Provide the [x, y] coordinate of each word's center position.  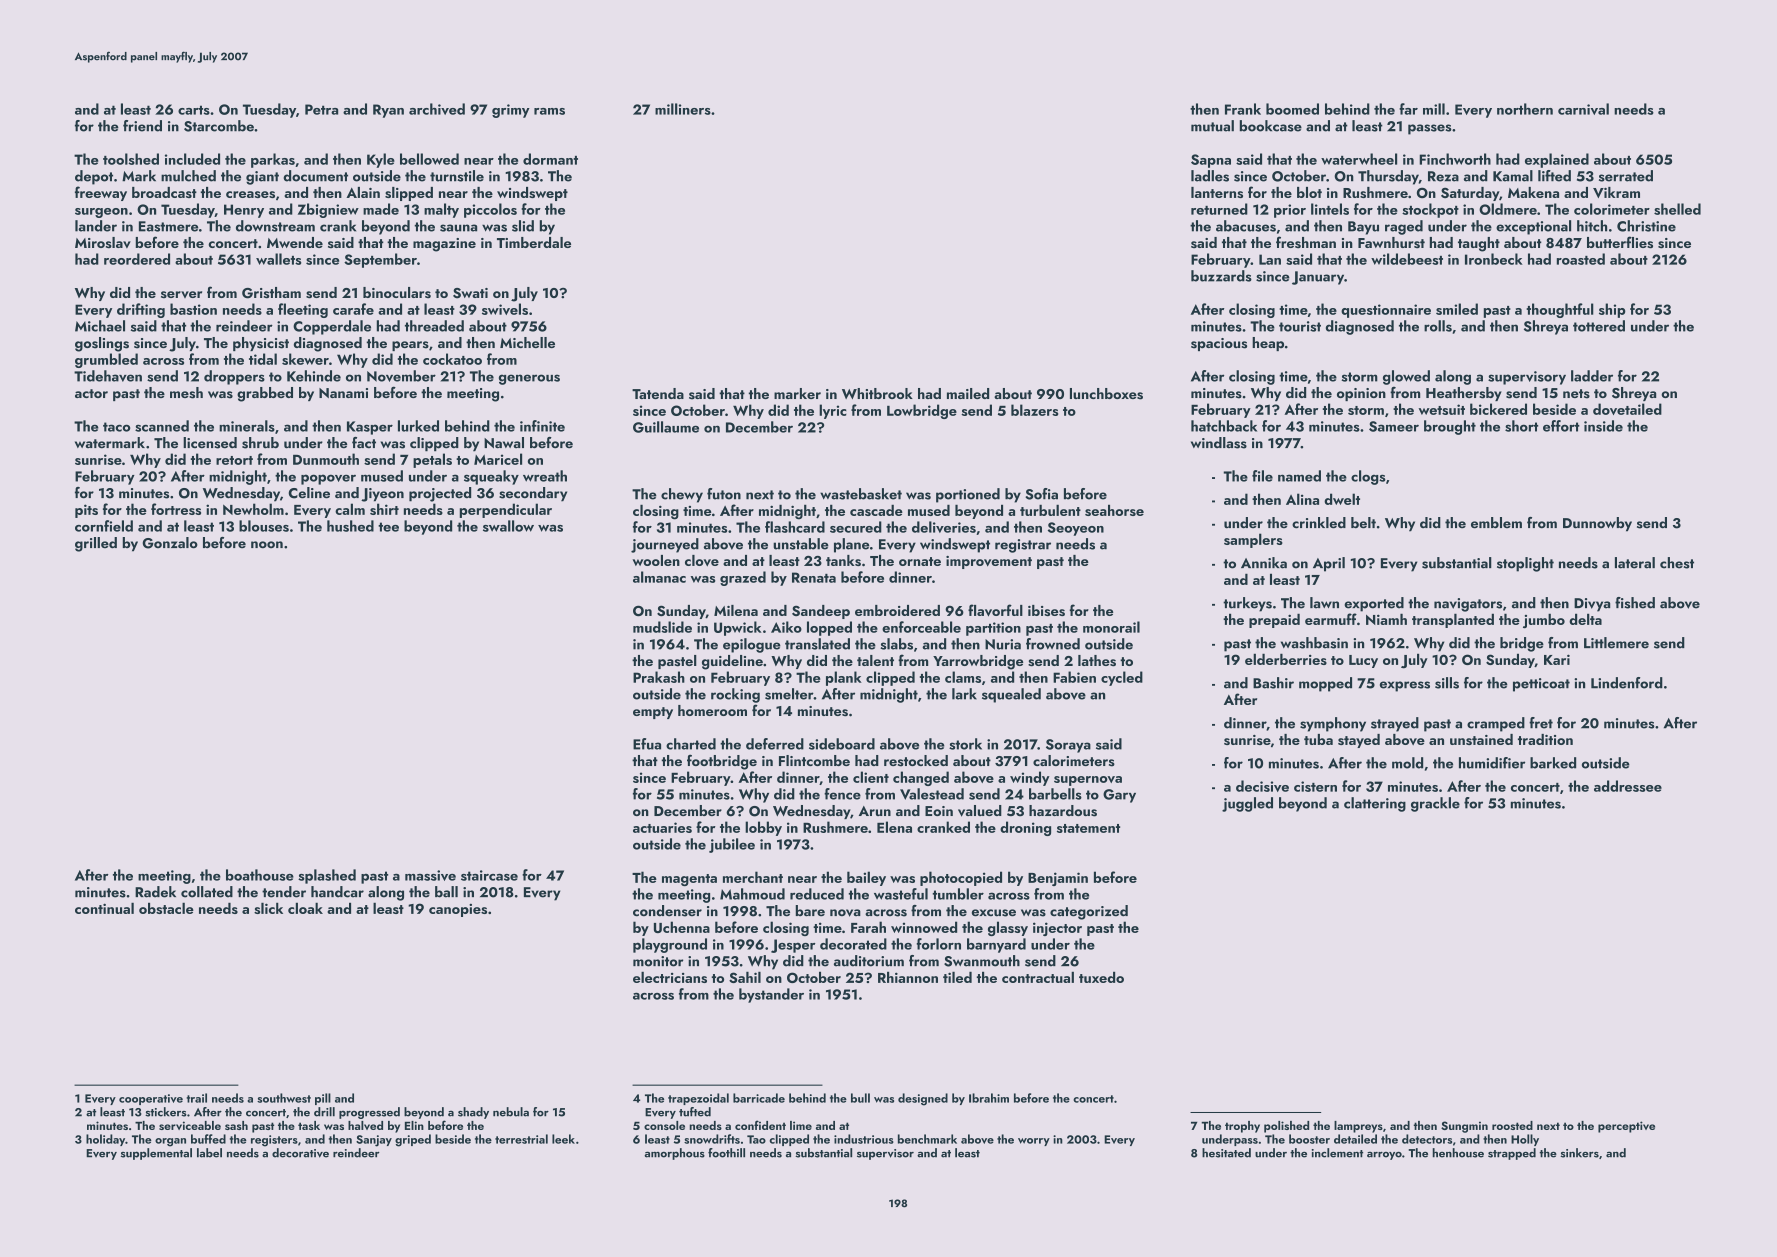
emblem [1496, 523]
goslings [102, 344]
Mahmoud [752, 894]
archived [437, 109]
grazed [743, 578]
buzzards [1221, 276]
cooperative [151, 1099]
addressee [1628, 786]
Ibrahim [989, 1098]
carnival [1583, 109]
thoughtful [1560, 310]
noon [267, 545]
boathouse [260, 875]
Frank [1243, 109]
